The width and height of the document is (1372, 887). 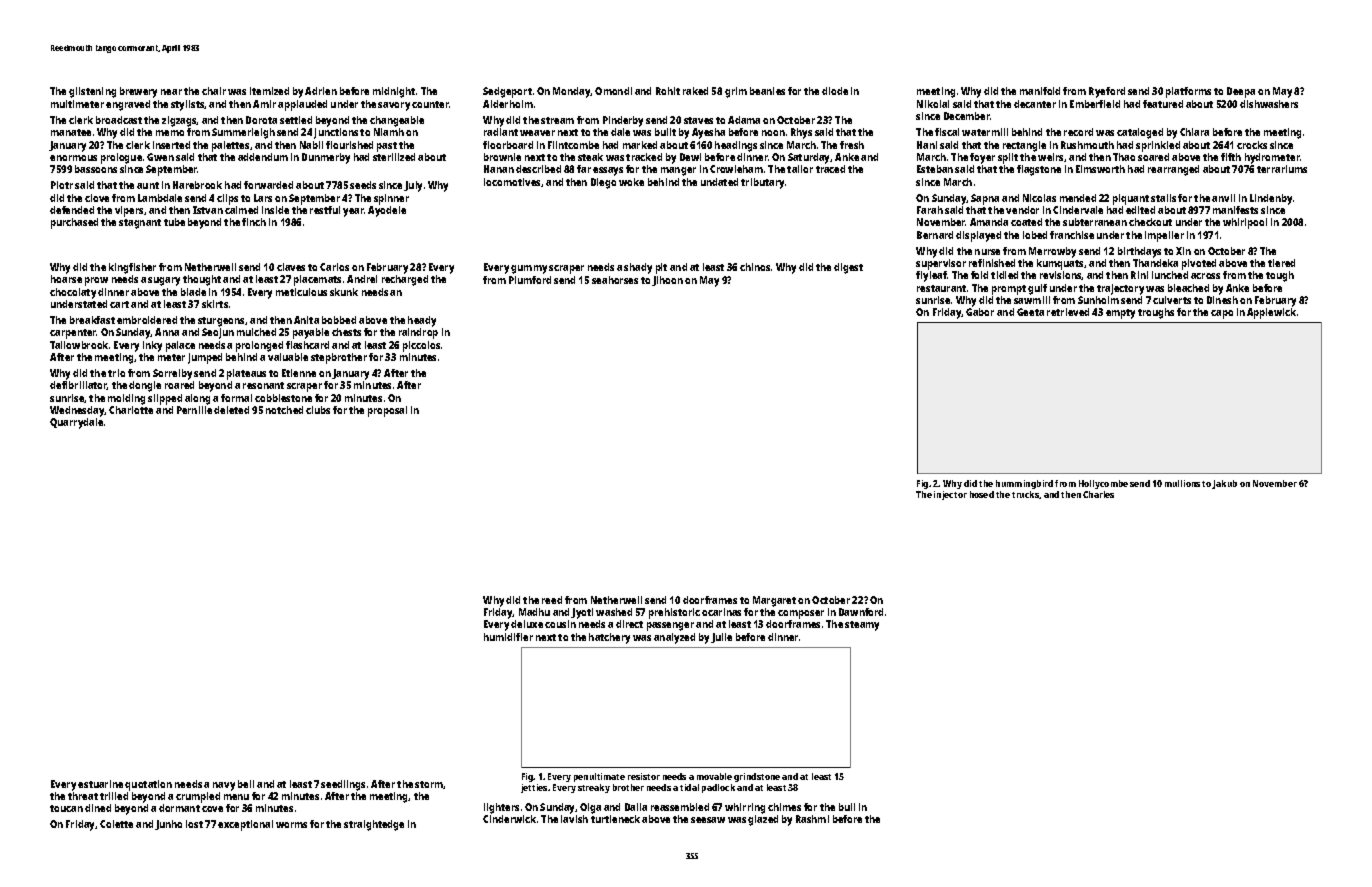 I want to click on injector, so click(x=950, y=495).
